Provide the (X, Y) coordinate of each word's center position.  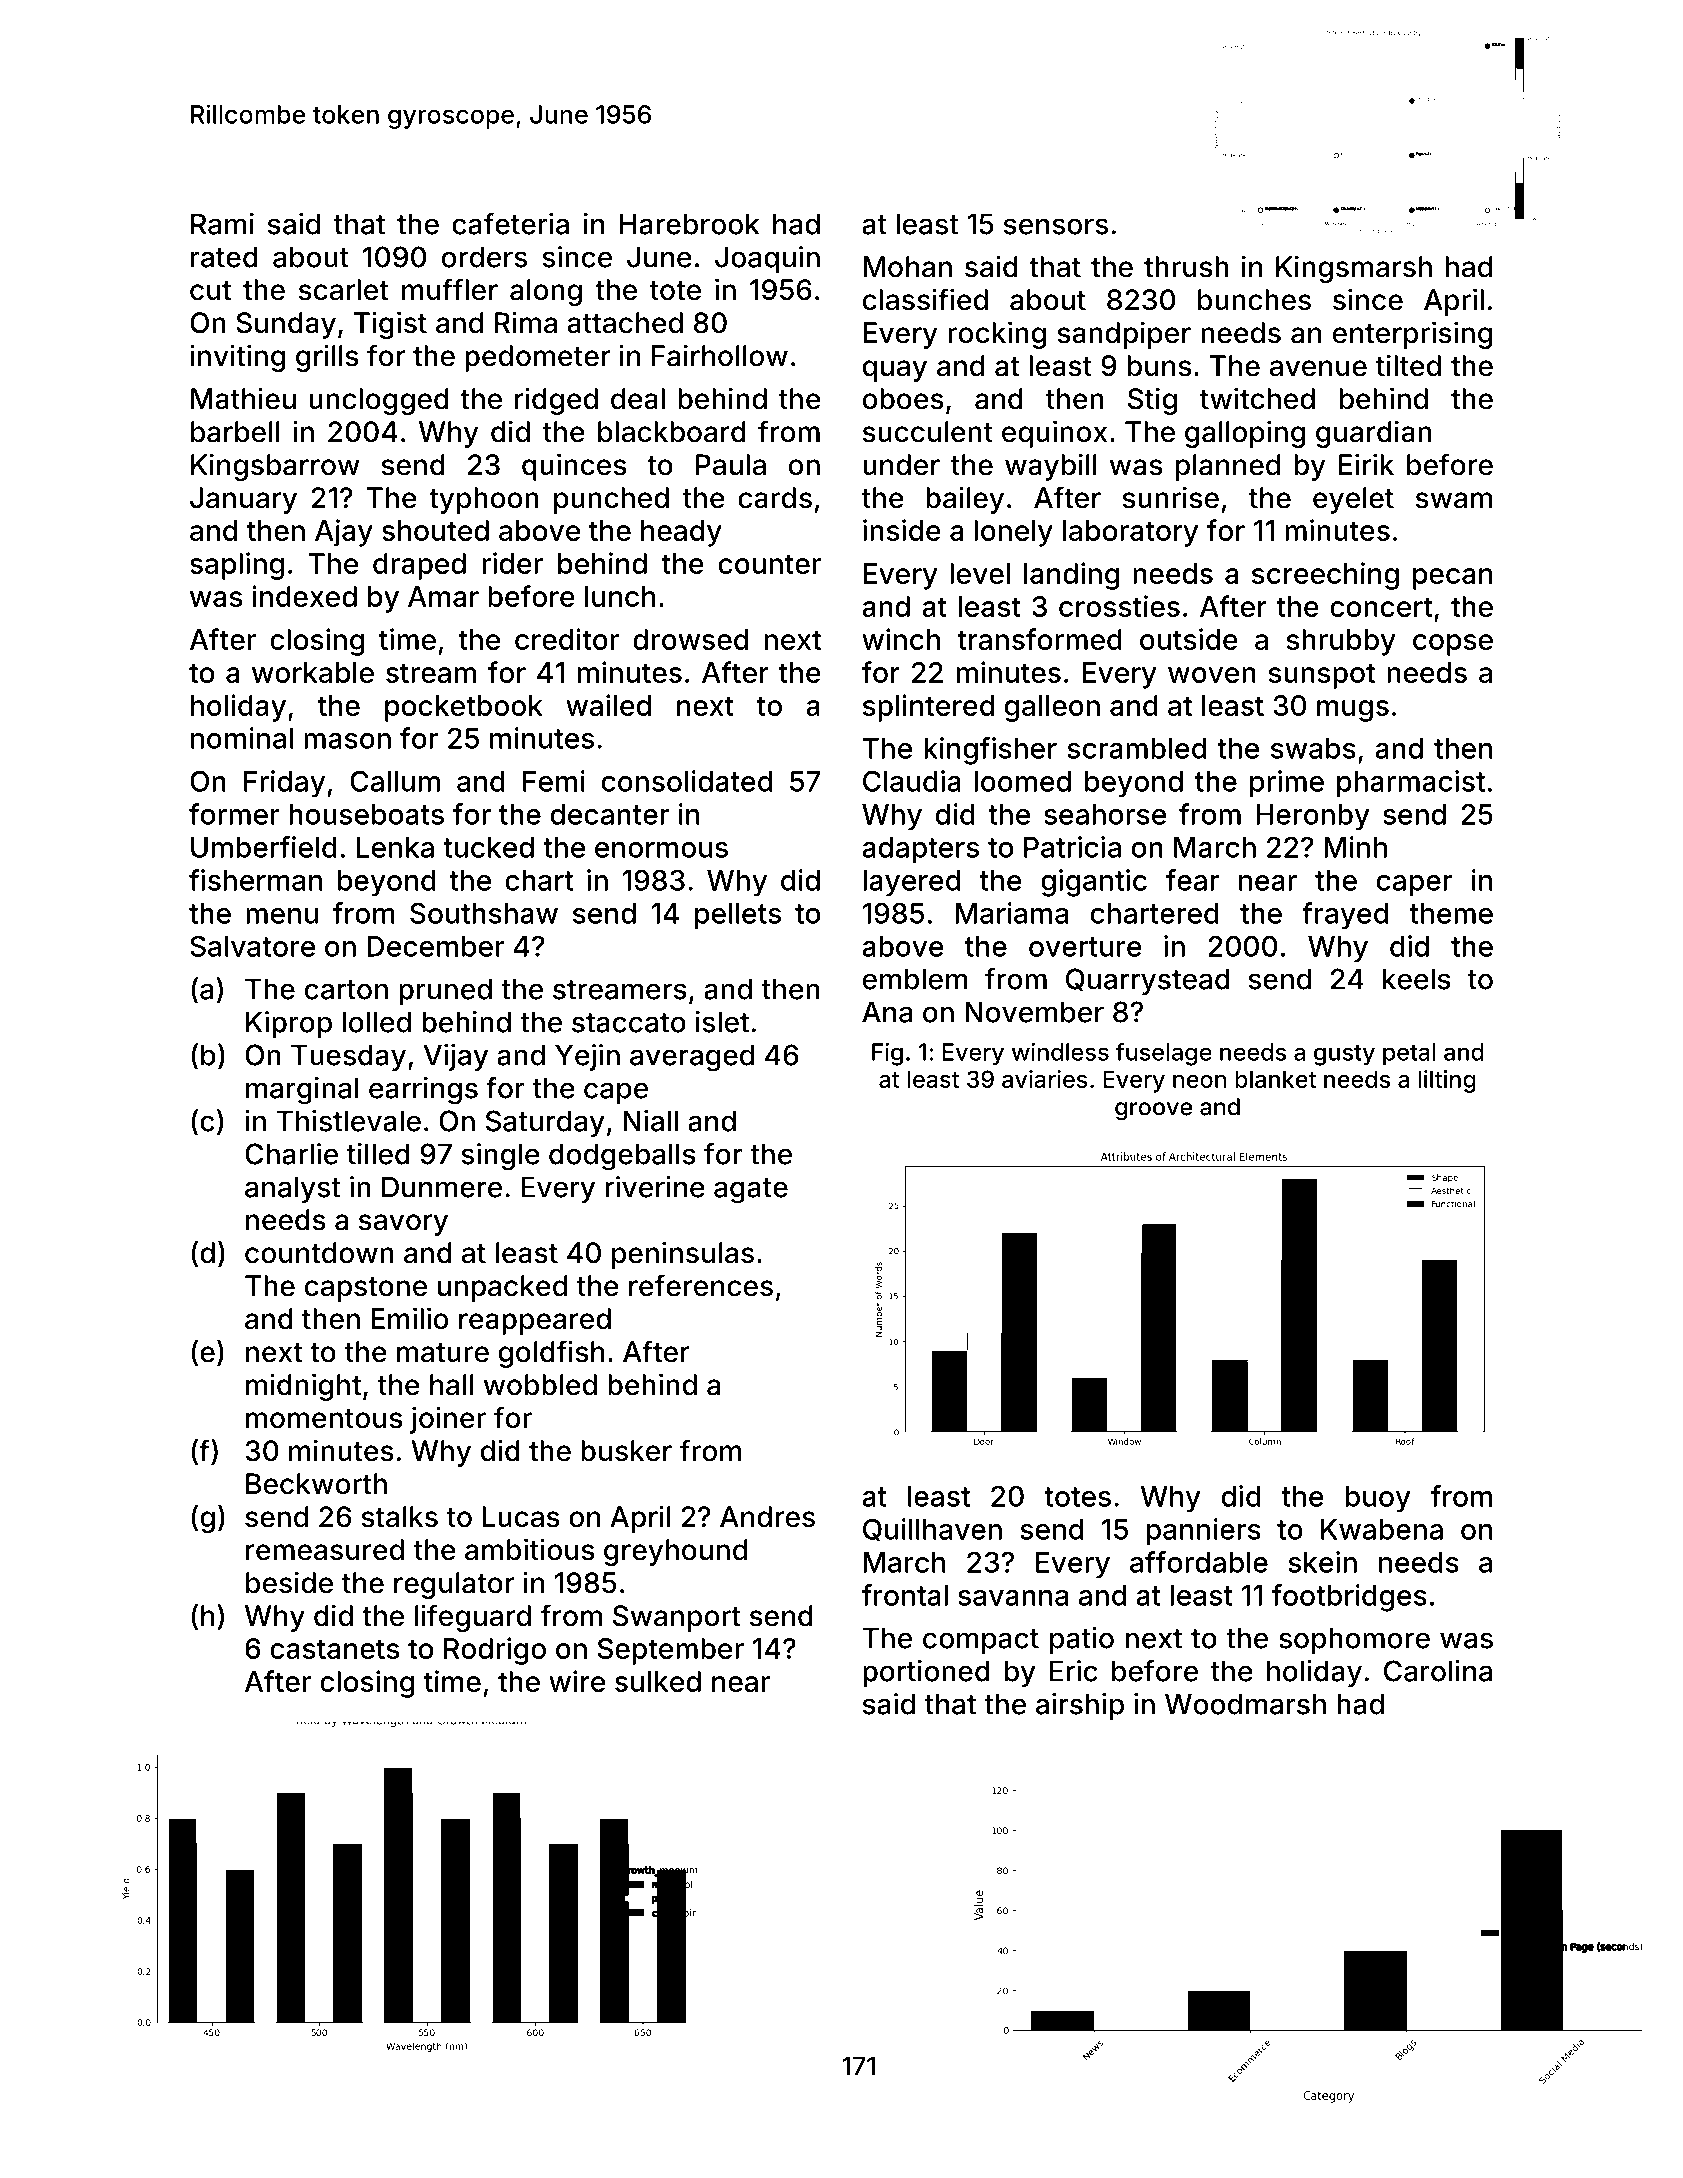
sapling (237, 566)
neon (1199, 1081)
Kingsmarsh (1354, 269)
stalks (399, 1517)
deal (638, 399)
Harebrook (689, 224)
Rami (222, 224)
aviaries (1044, 1079)
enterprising (1412, 335)
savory (403, 1225)
